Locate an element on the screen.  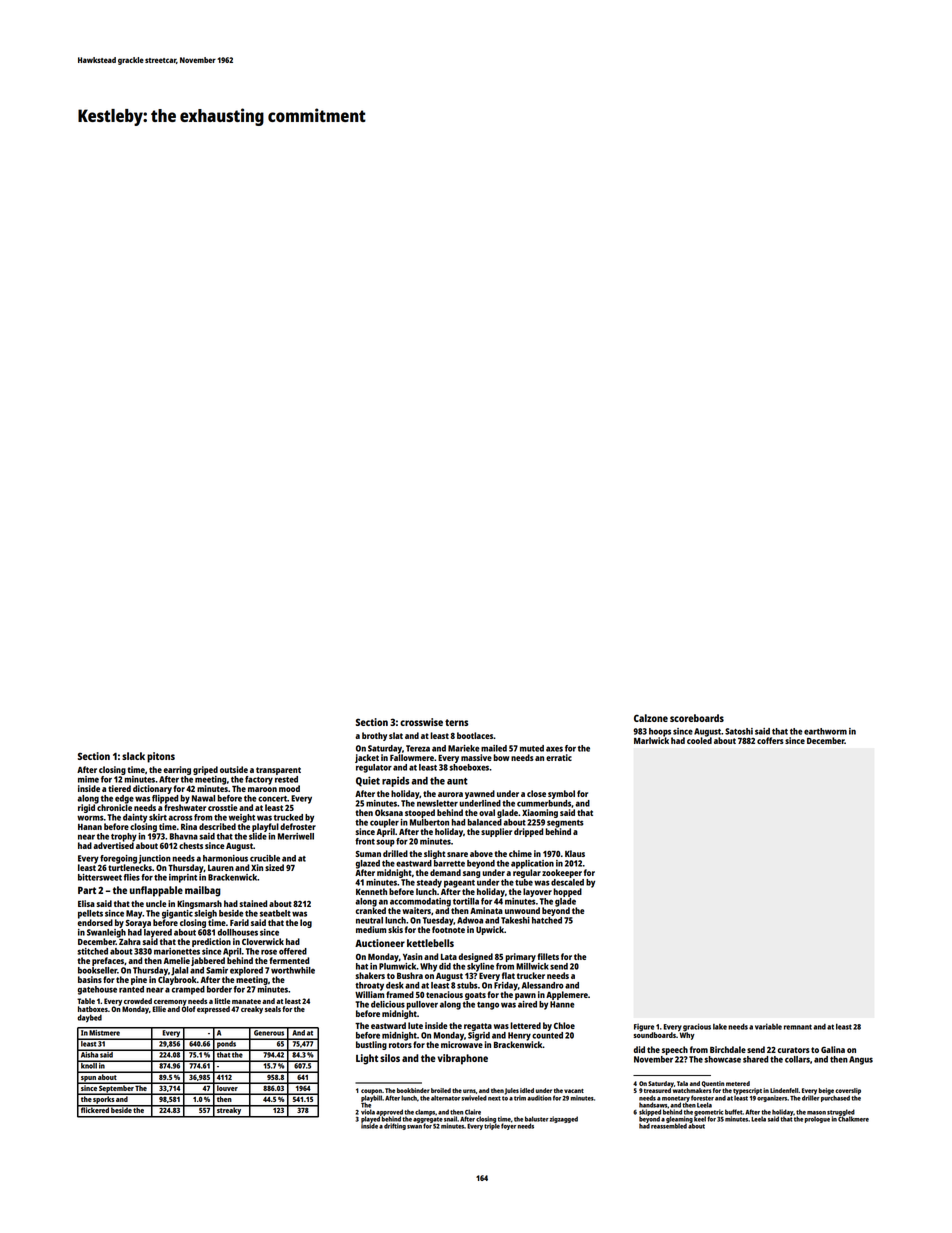
terns is located at coordinates (456, 722).
